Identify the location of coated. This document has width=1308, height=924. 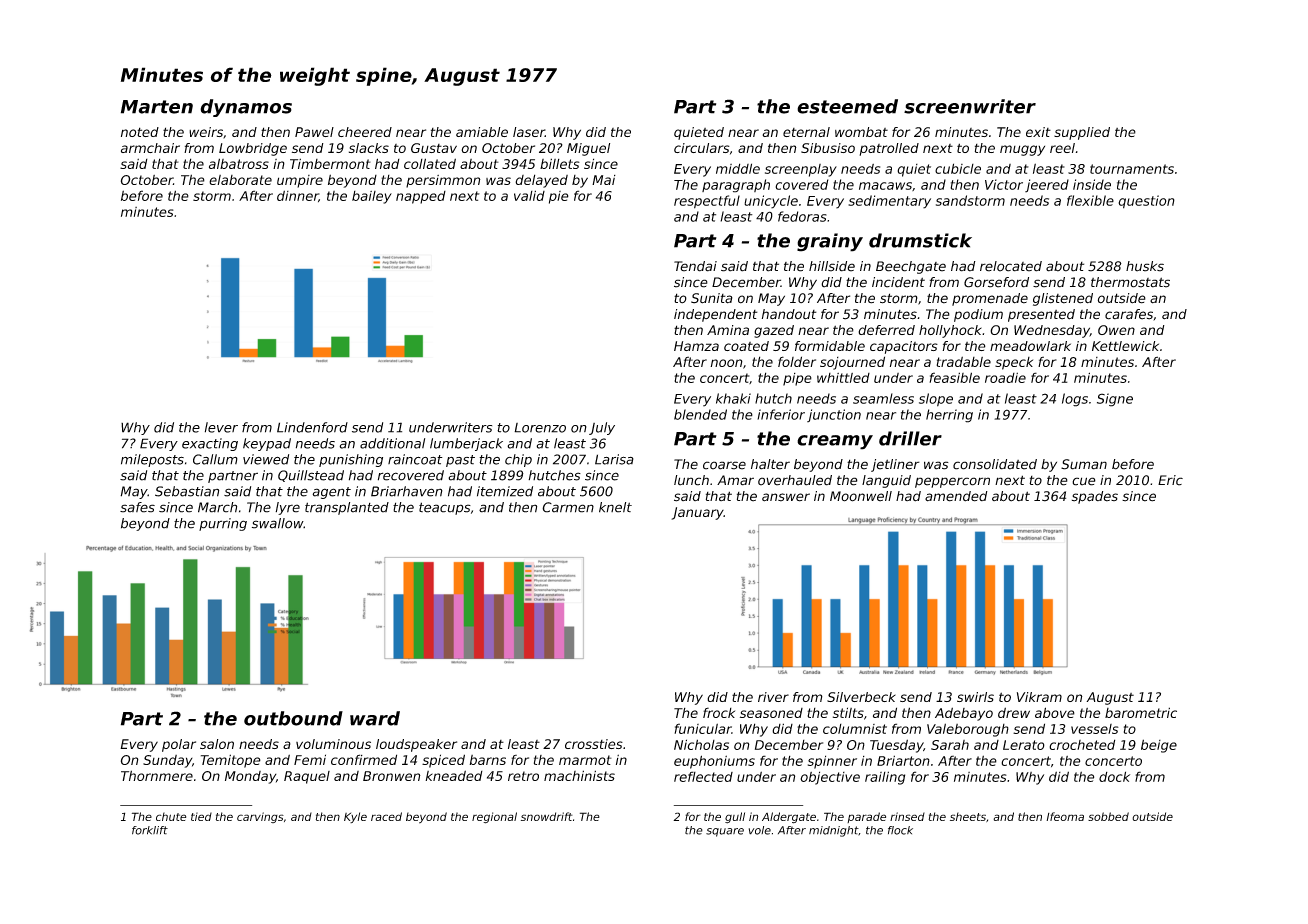
(746, 346).
